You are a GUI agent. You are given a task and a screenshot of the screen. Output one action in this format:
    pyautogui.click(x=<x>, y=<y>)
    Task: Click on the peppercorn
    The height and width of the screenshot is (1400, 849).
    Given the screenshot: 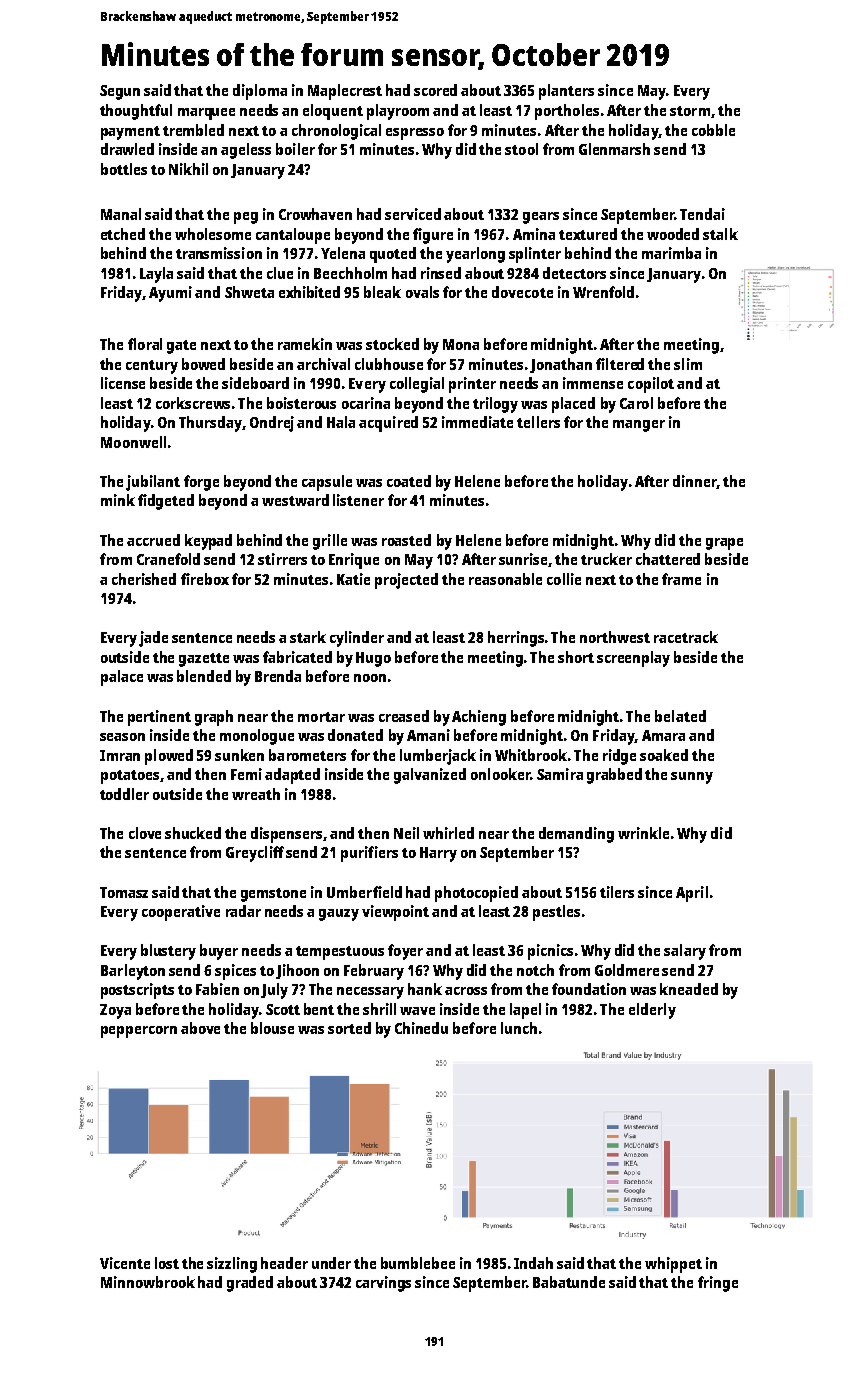 What is the action you would take?
    pyautogui.click(x=139, y=1032)
